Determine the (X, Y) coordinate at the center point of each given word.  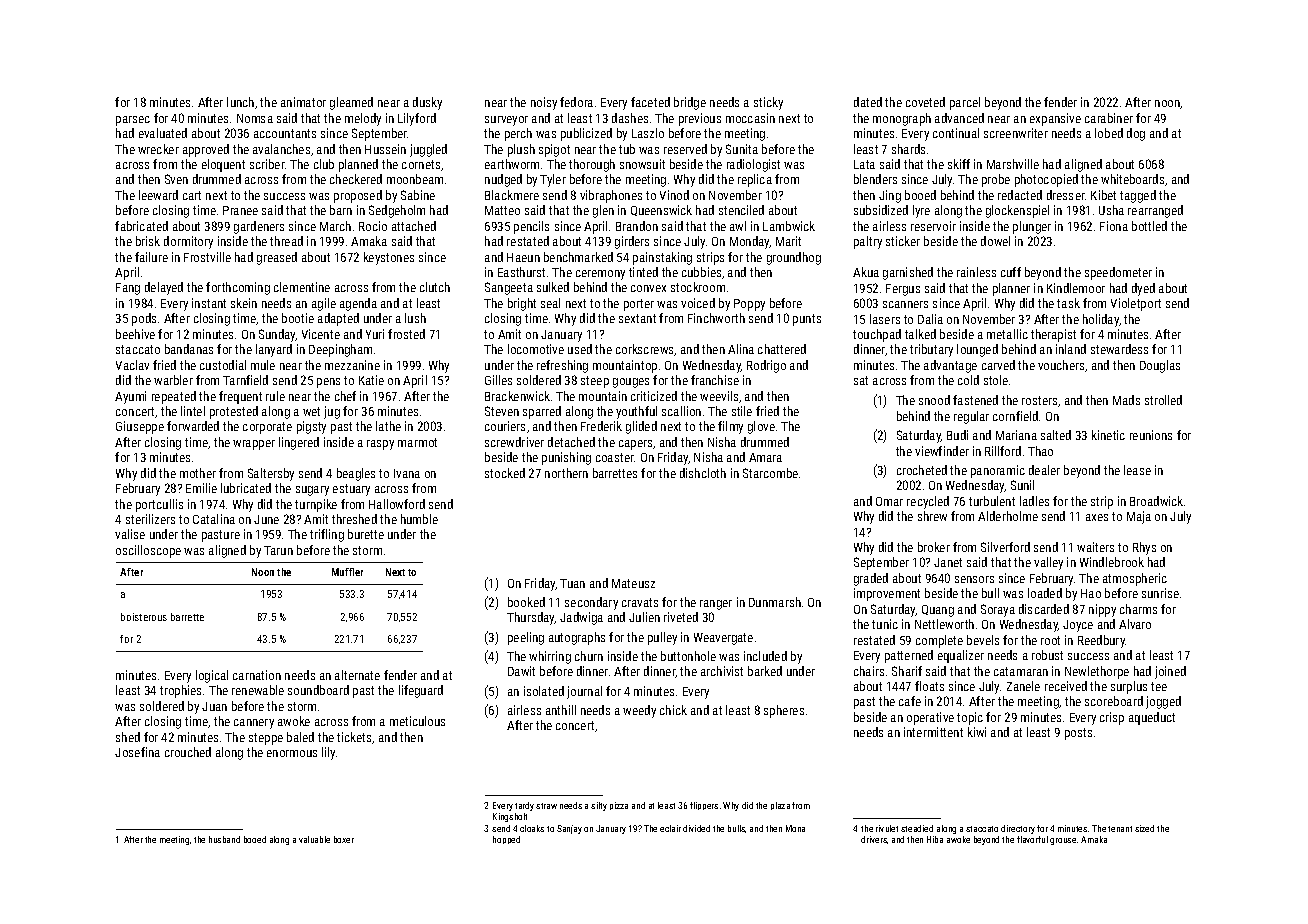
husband (224, 839)
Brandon (637, 226)
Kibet (1103, 195)
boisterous (144, 617)
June (266, 519)
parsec (133, 121)
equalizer (961, 656)
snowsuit (642, 164)
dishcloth (703, 473)
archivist (722, 671)
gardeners (259, 227)
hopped (506, 840)
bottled (1149, 226)
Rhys (1144, 548)
